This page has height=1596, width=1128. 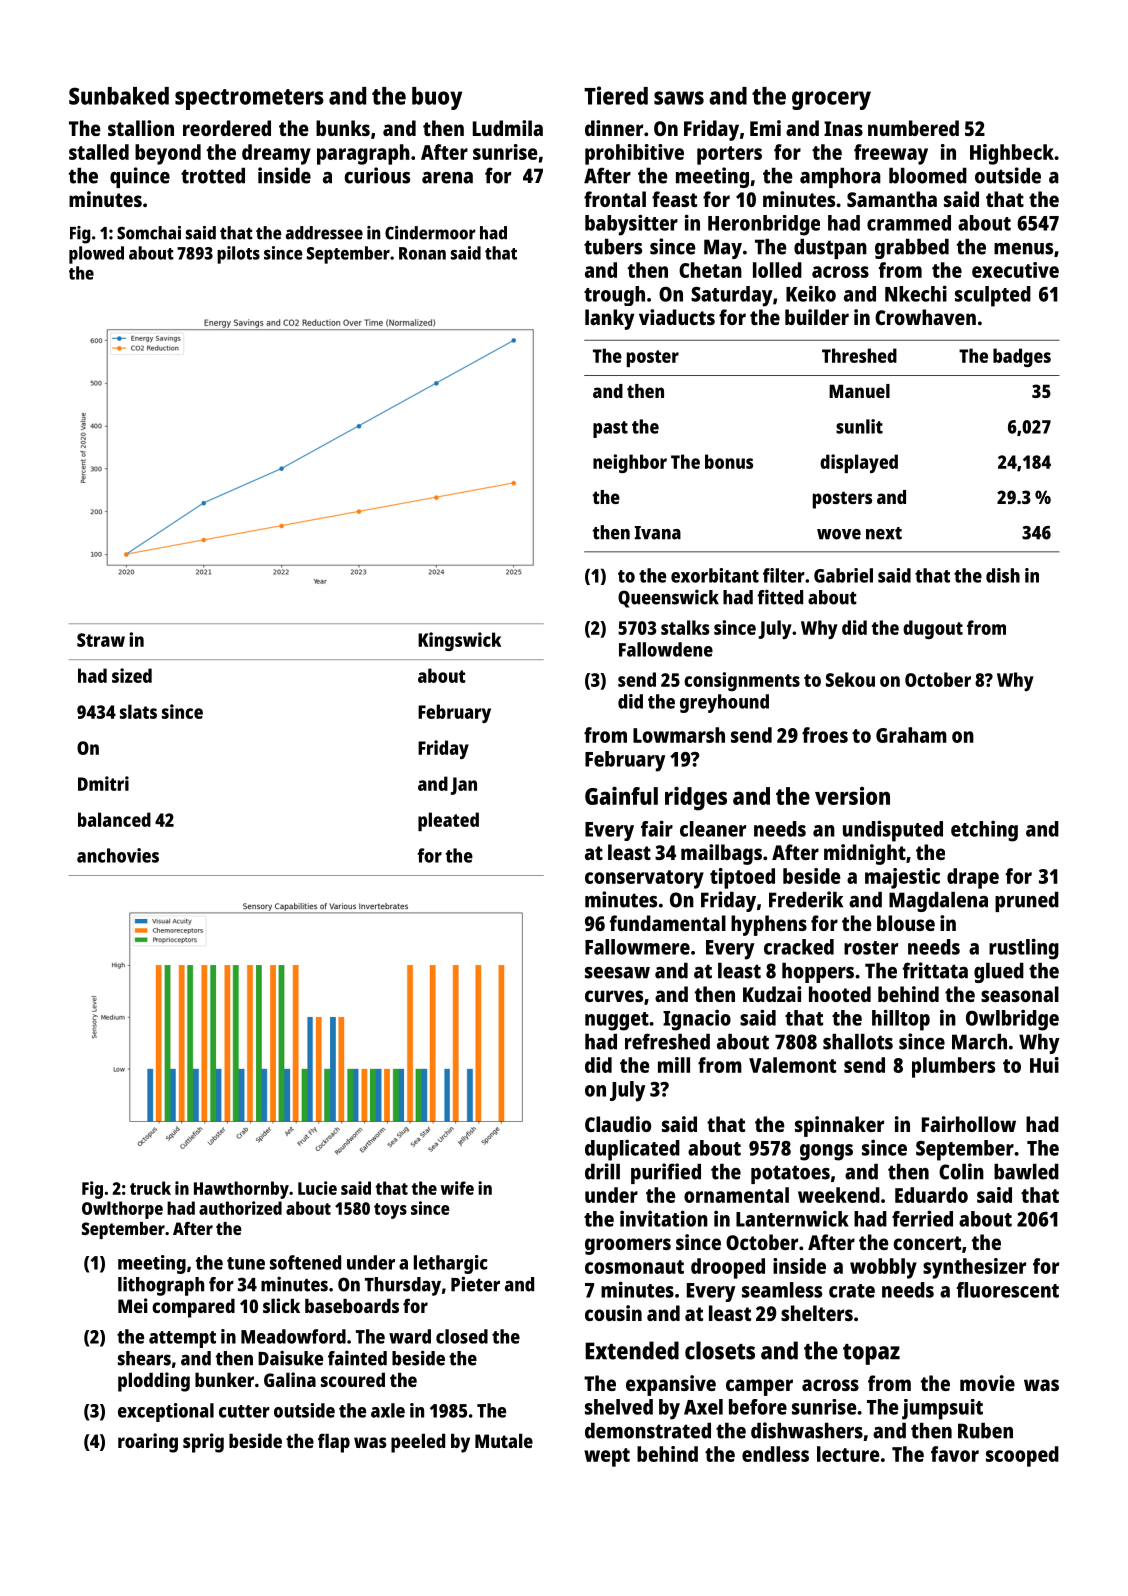 I want to click on sunlit, so click(x=859, y=426).
